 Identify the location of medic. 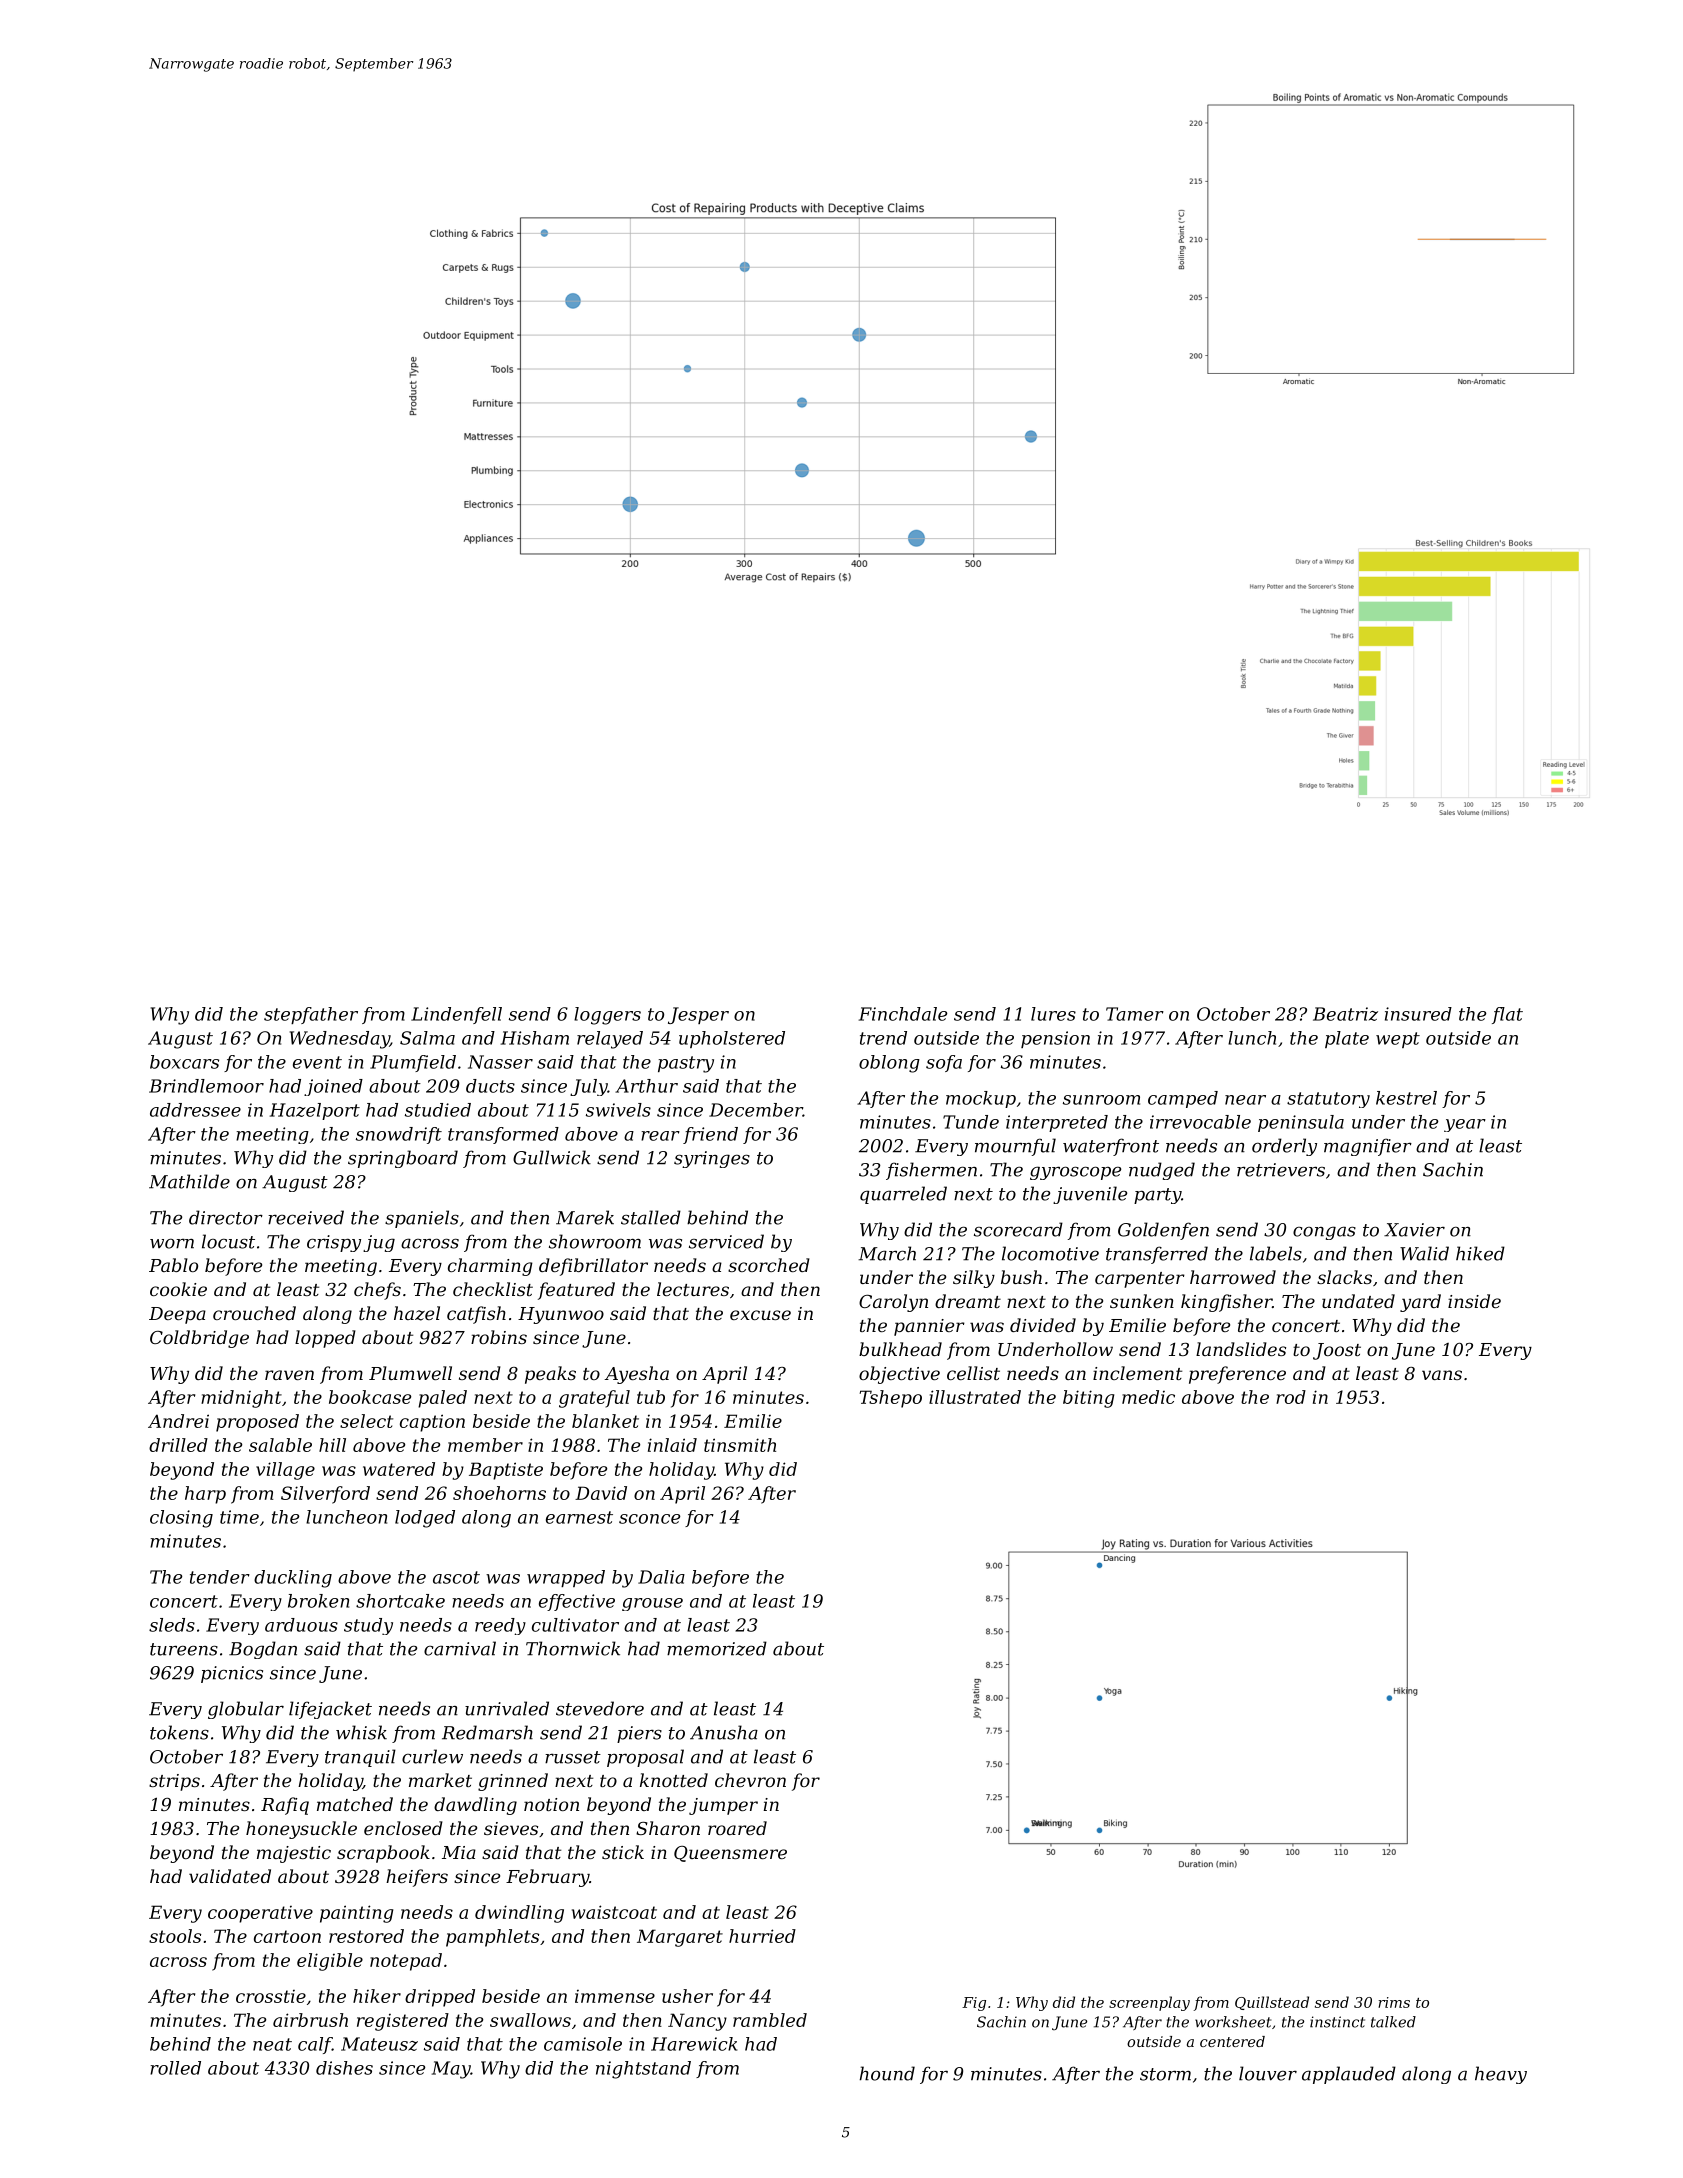
(1148, 1397).
